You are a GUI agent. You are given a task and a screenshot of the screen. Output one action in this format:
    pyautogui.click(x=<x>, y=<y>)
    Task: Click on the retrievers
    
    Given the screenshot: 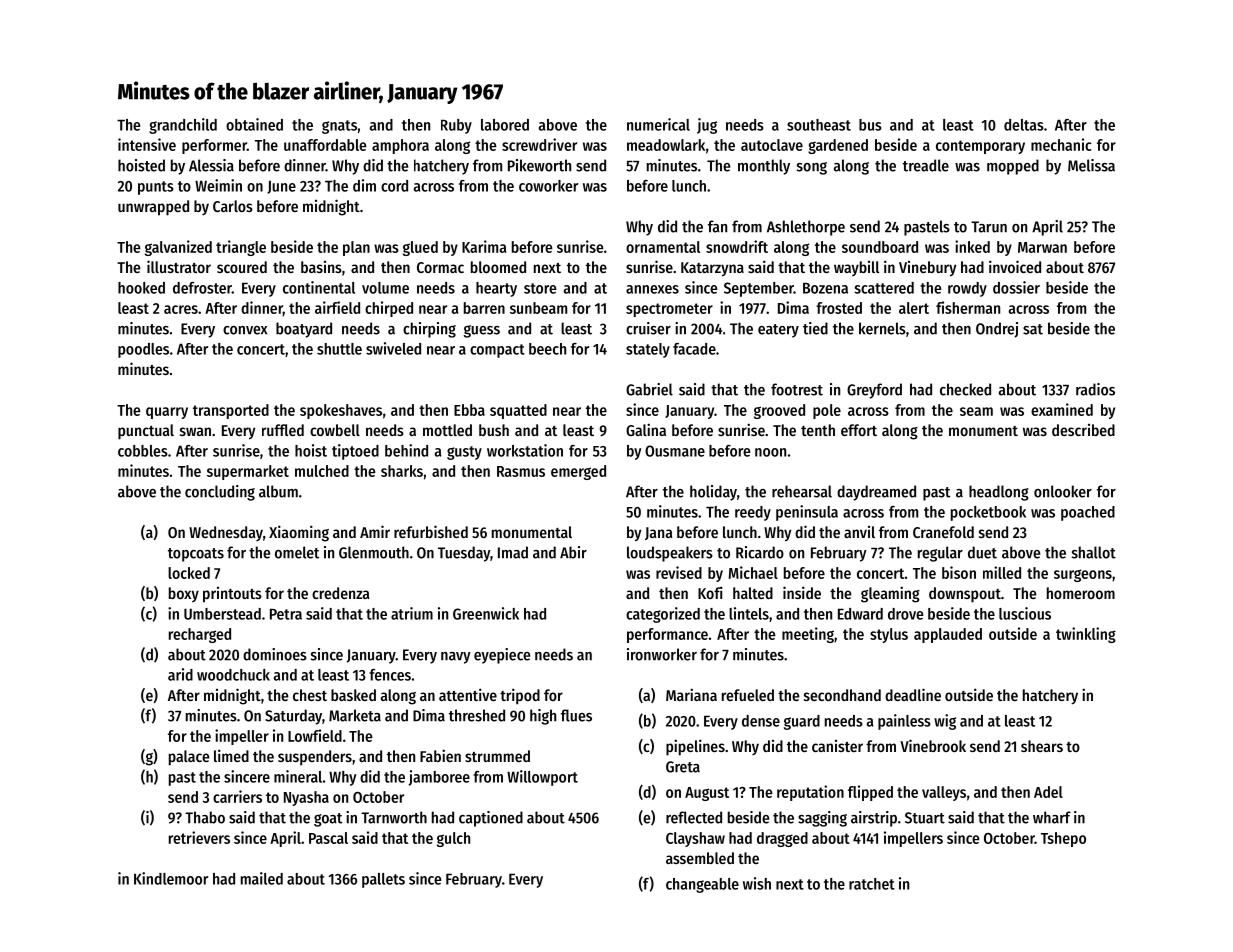 What is the action you would take?
    pyautogui.click(x=199, y=837)
